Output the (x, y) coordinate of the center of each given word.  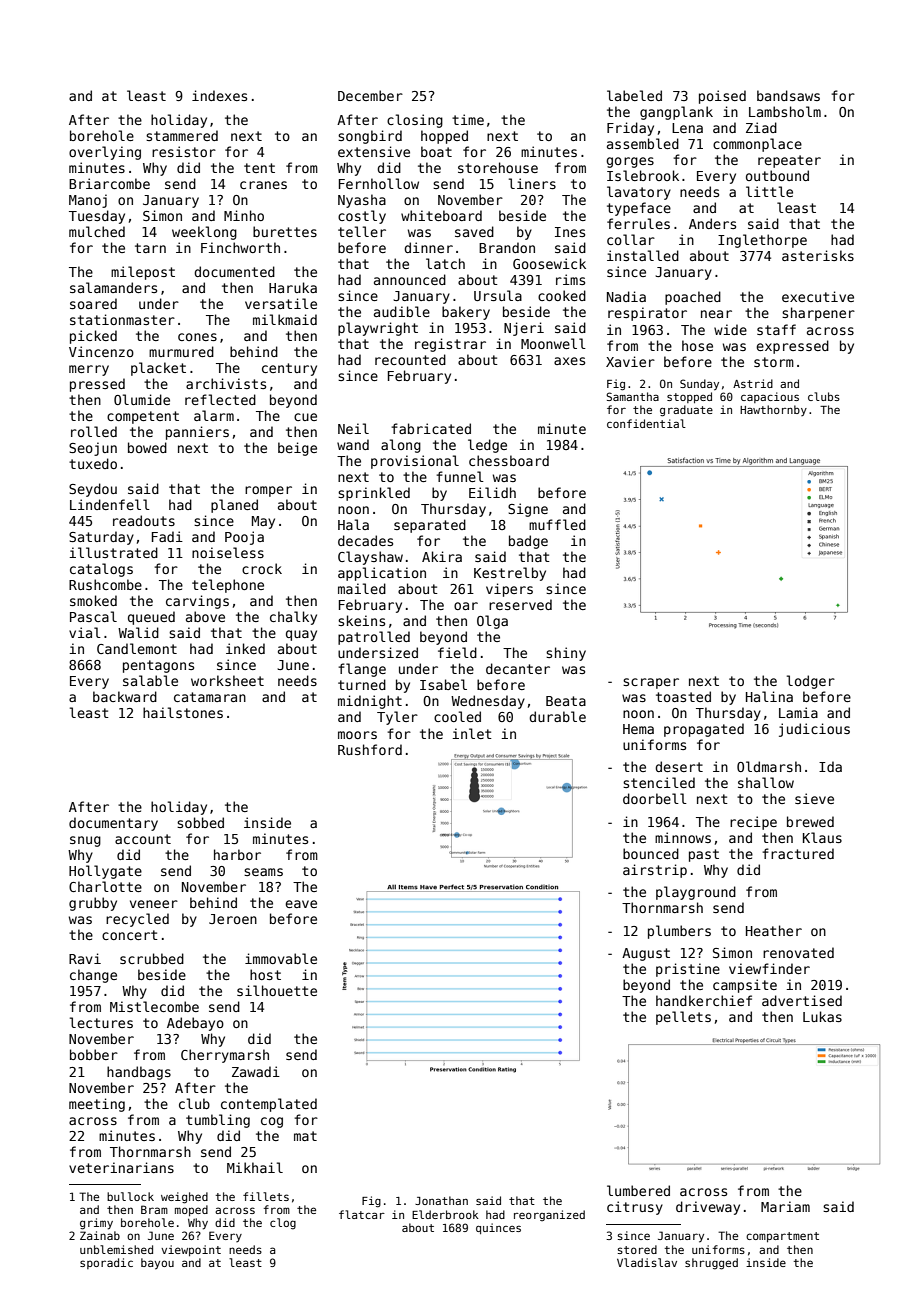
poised (722, 97)
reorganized (549, 1215)
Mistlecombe (154, 1006)
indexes (219, 95)
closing (415, 121)
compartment (782, 1237)
